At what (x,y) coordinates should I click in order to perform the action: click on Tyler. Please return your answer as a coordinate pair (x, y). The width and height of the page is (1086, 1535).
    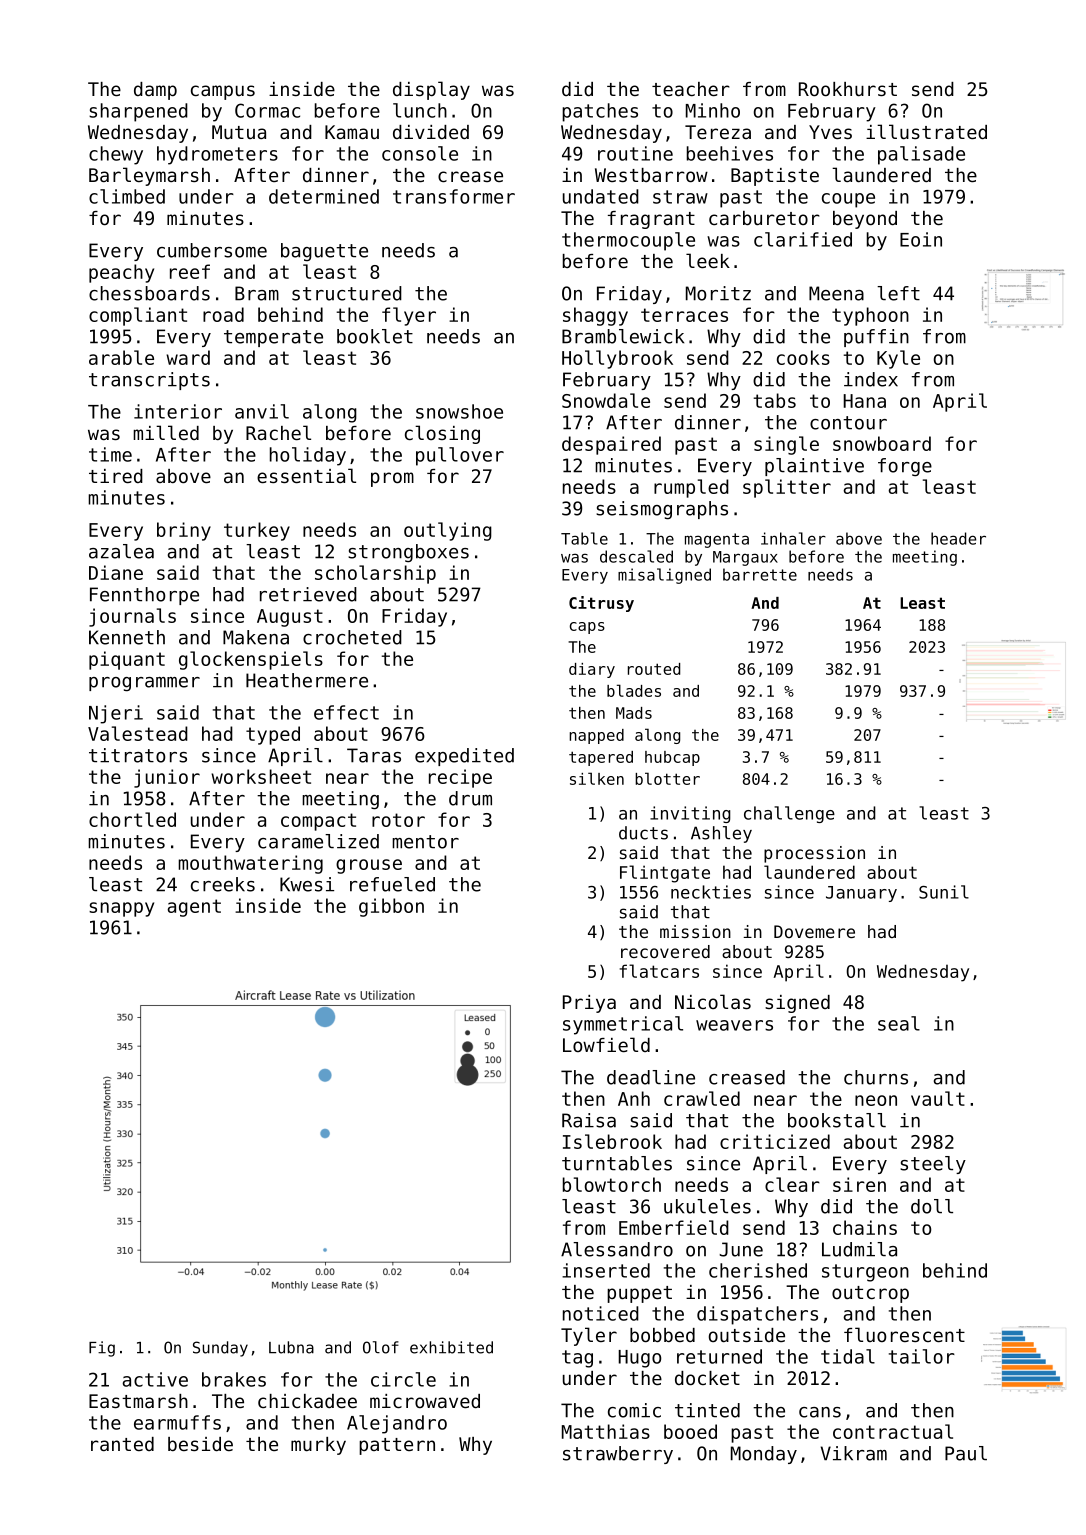
    Looking at the image, I should click on (589, 1336).
